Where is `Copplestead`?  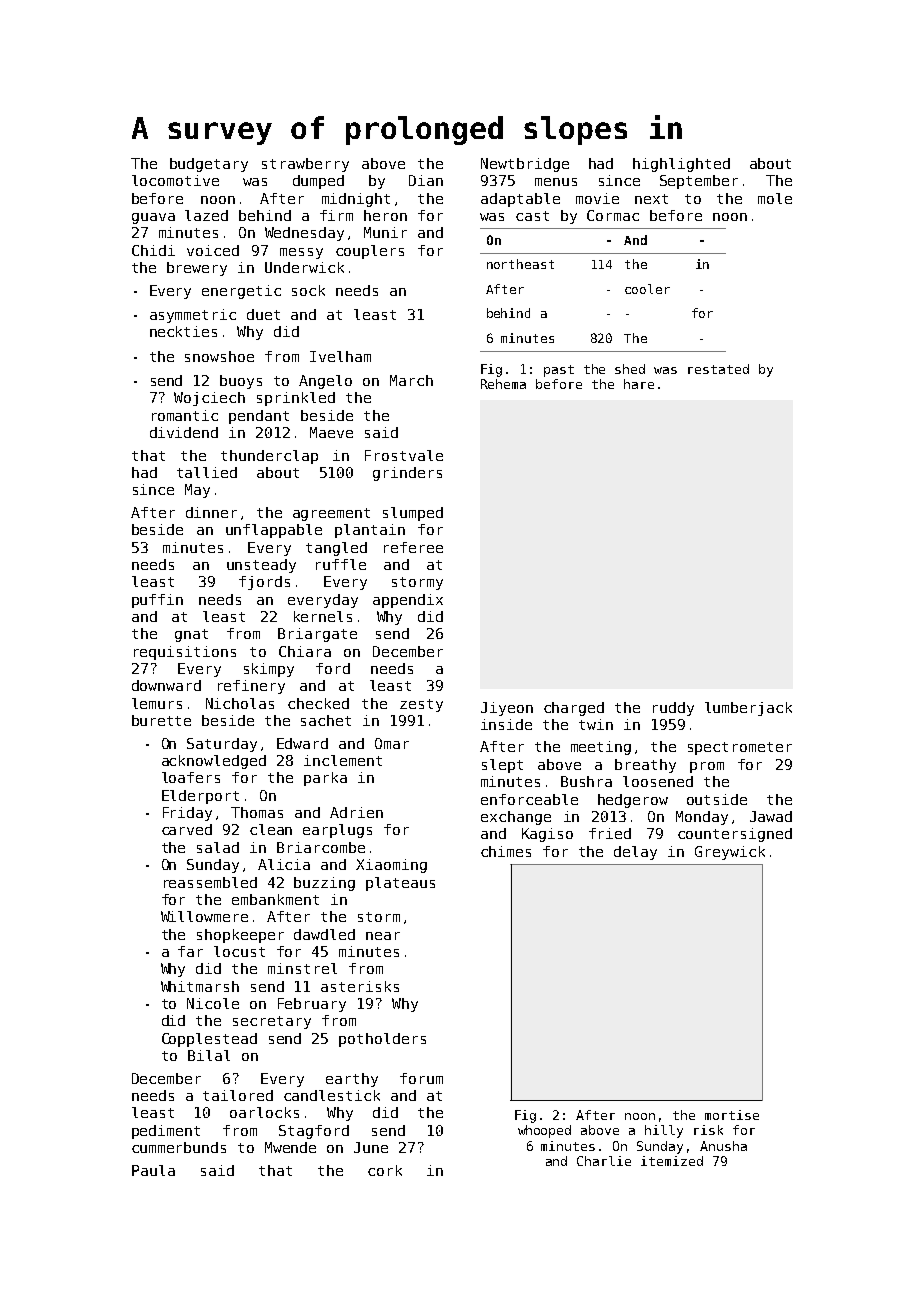
Copplestead is located at coordinates (209, 1040).
